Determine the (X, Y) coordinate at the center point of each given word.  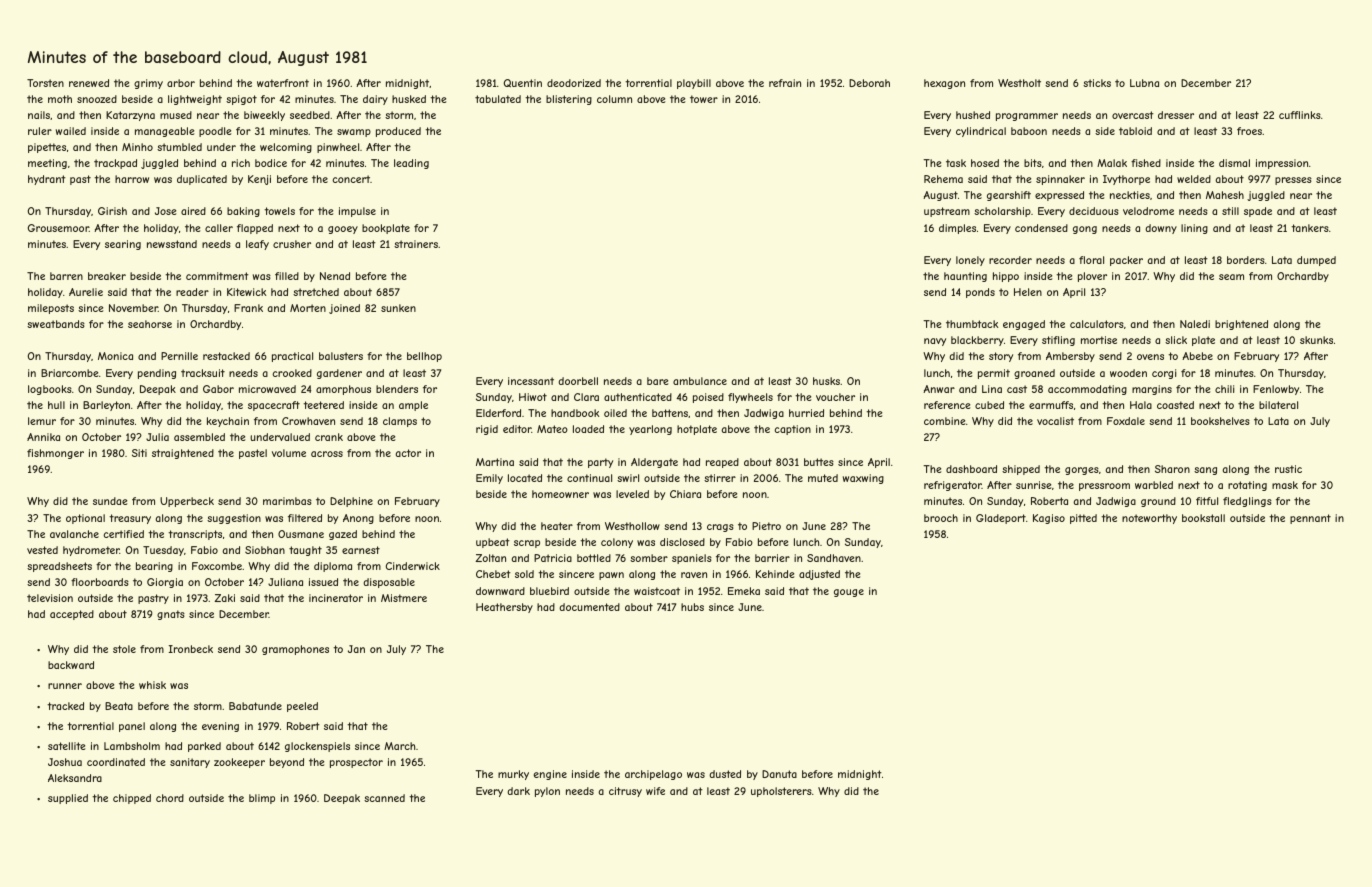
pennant (1310, 519)
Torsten (45, 83)
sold (524, 574)
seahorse (150, 324)
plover (1092, 277)
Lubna (1144, 83)
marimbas (287, 501)
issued (323, 582)
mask (1285, 485)
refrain (785, 83)
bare (657, 381)
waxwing (863, 479)
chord (170, 798)
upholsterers (781, 792)
